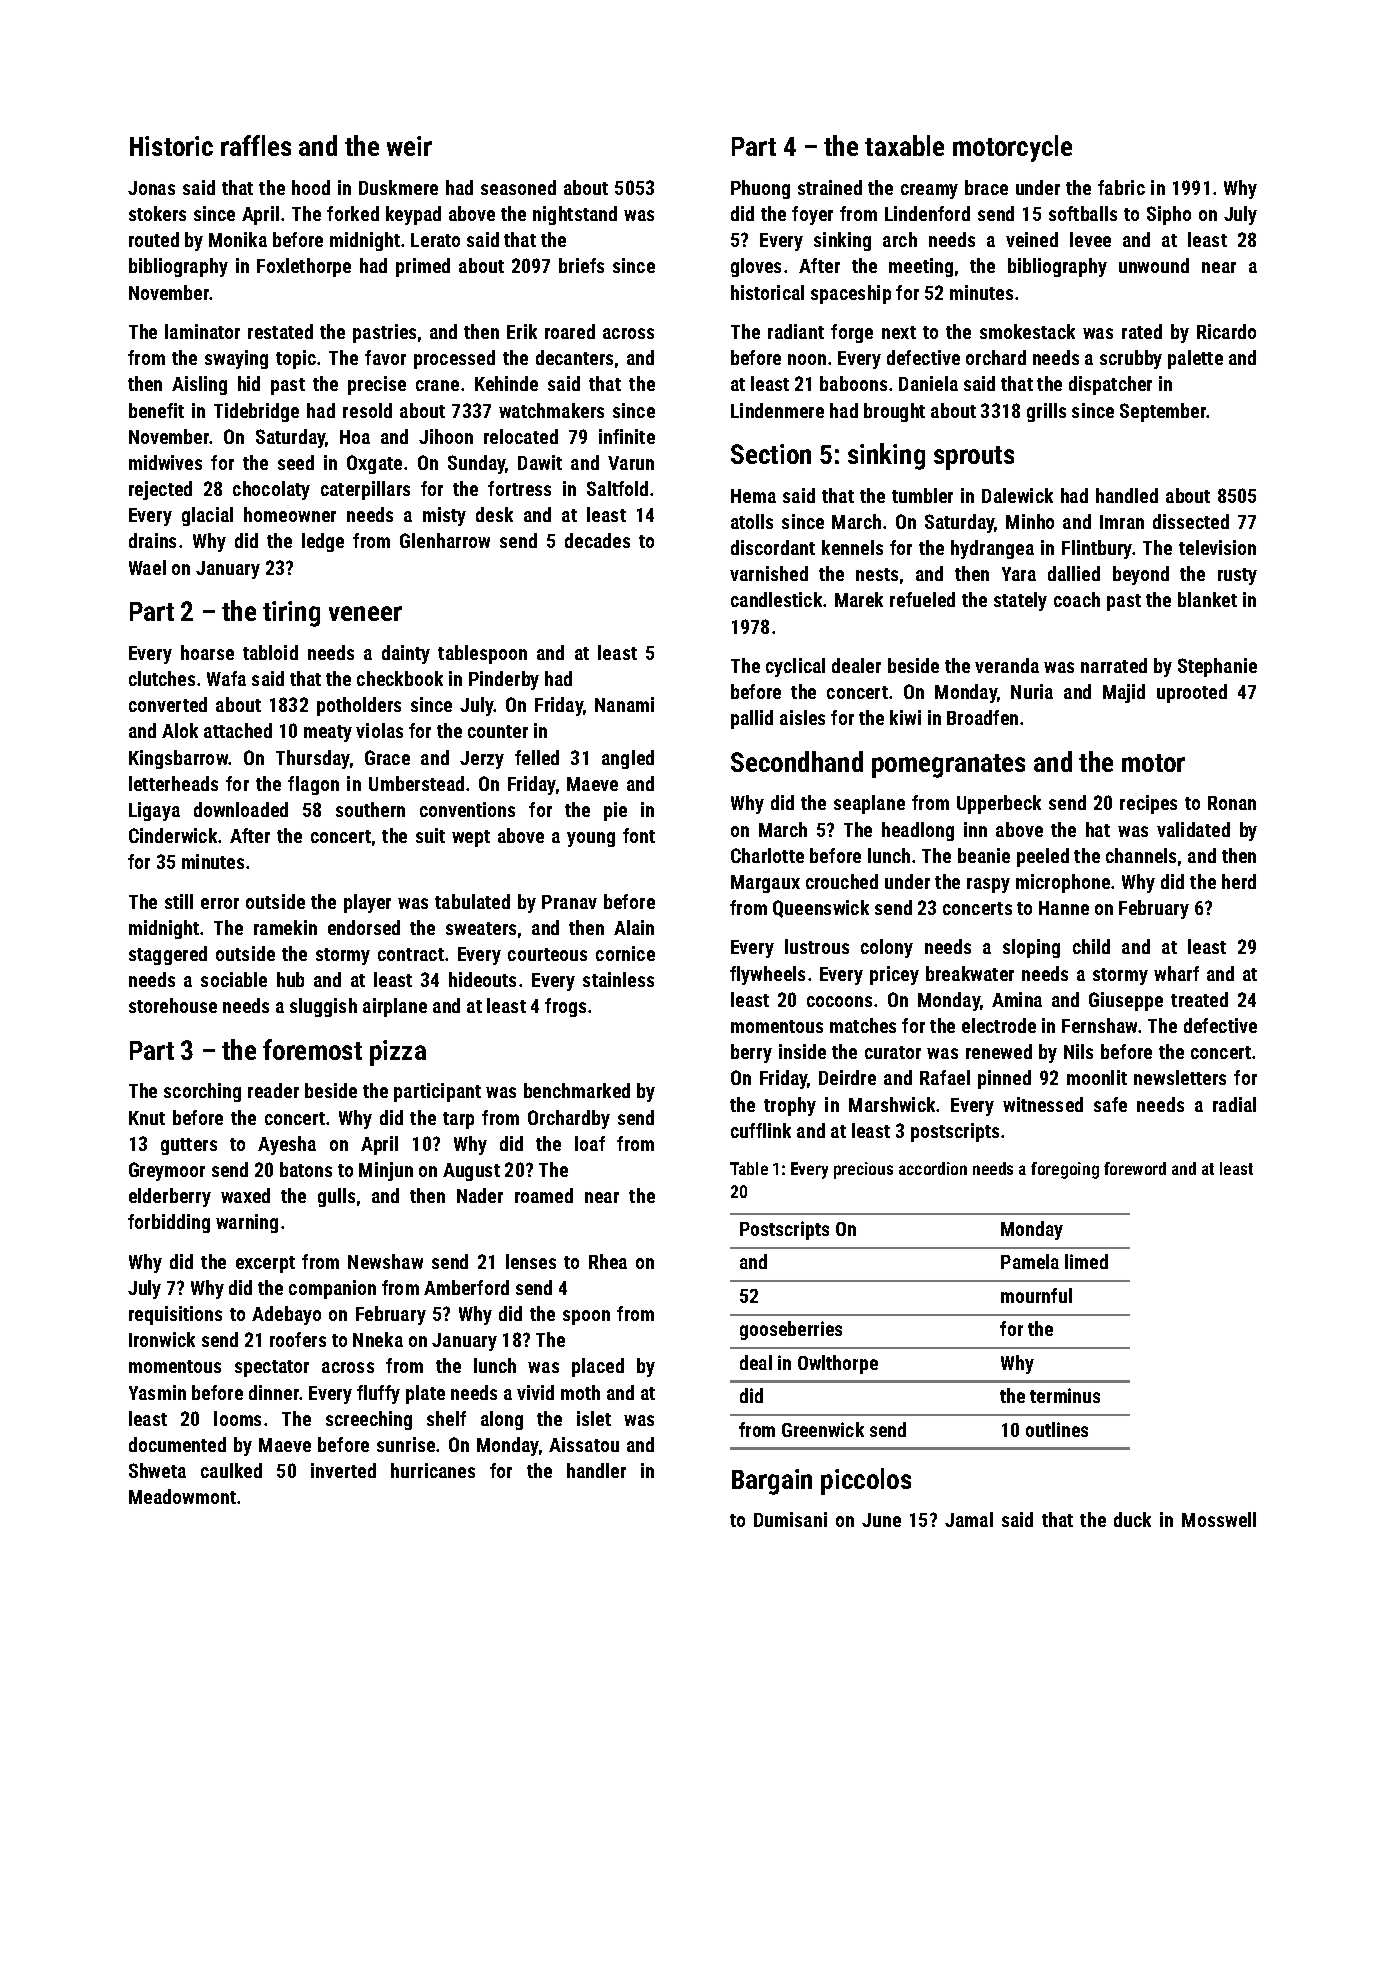  Describe the element at coordinates (597, 540) in the screenshot. I see `decades` at that location.
